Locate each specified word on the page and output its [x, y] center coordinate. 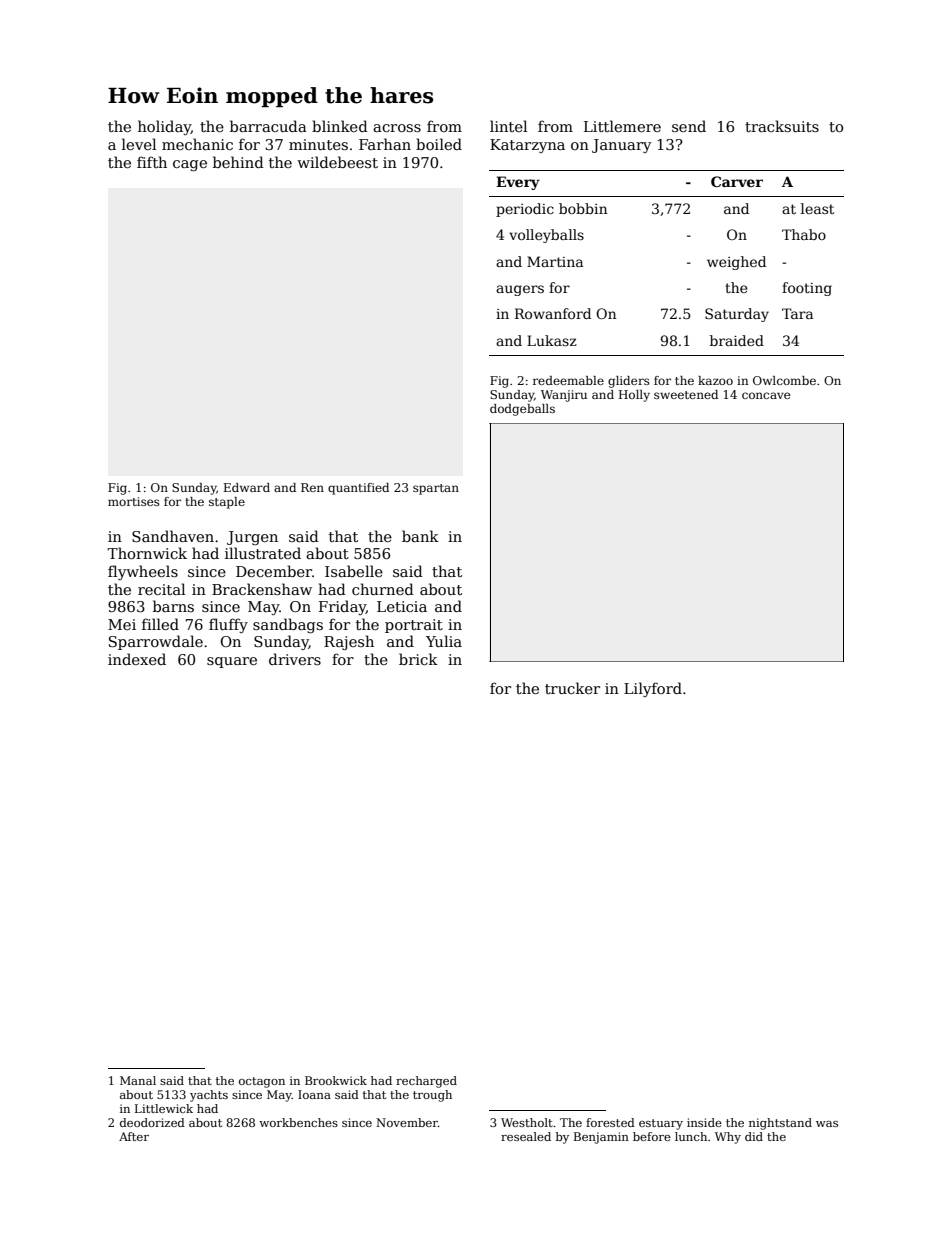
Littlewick [164, 1108]
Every [518, 183]
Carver [737, 181]
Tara [797, 313]
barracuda [268, 126]
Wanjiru [564, 396]
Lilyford [653, 689]
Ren [312, 487]
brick [418, 659]
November [407, 1122]
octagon [262, 1082]
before [652, 1136]
